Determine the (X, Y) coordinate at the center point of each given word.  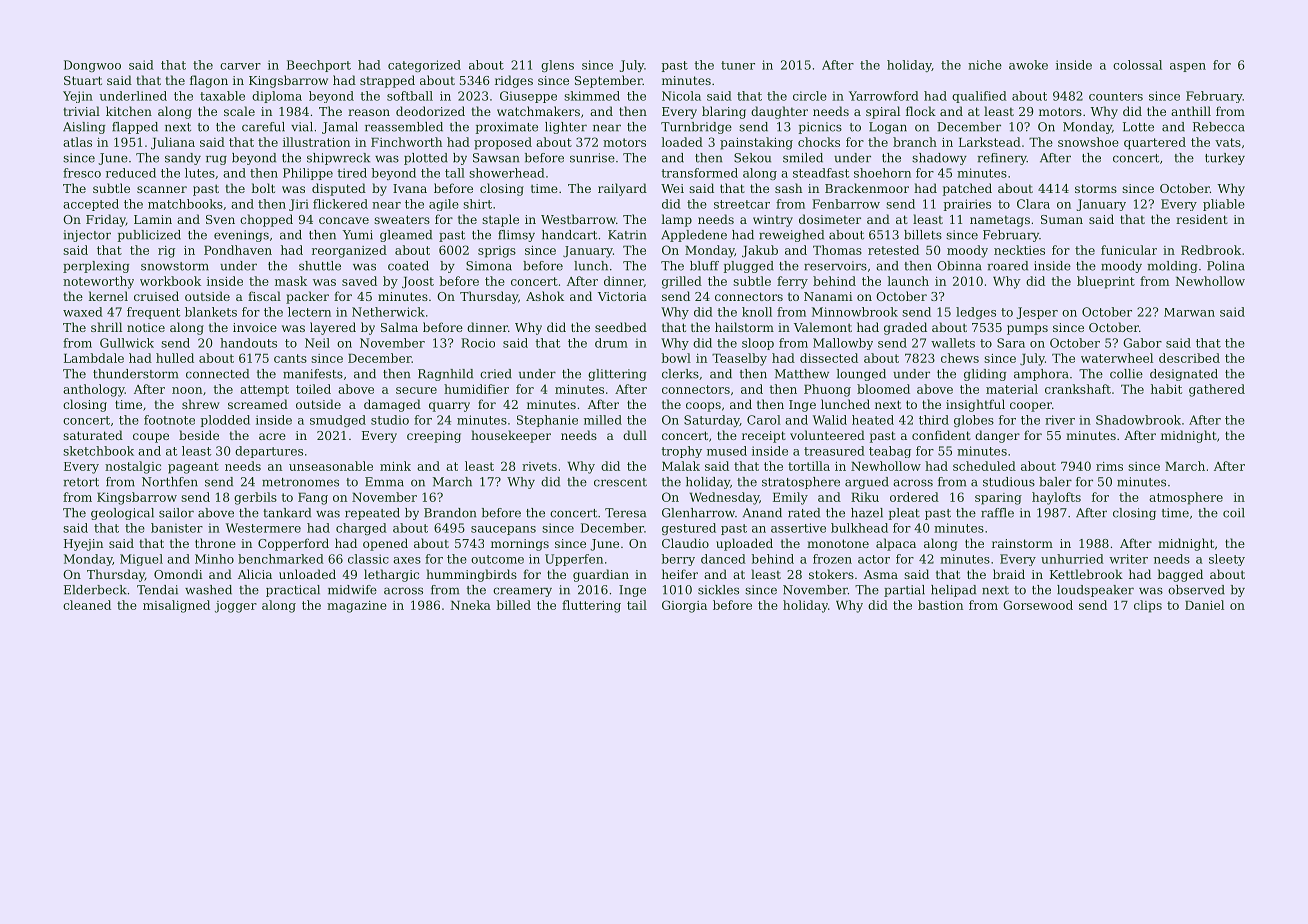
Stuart (83, 80)
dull (635, 435)
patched (967, 189)
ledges (976, 313)
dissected (829, 358)
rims (1109, 466)
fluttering (591, 606)
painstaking (756, 143)
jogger (236, 607)
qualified (979, 97)
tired (352, 173)
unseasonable (331, 466)
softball (410, 96)
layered (333, 328)
